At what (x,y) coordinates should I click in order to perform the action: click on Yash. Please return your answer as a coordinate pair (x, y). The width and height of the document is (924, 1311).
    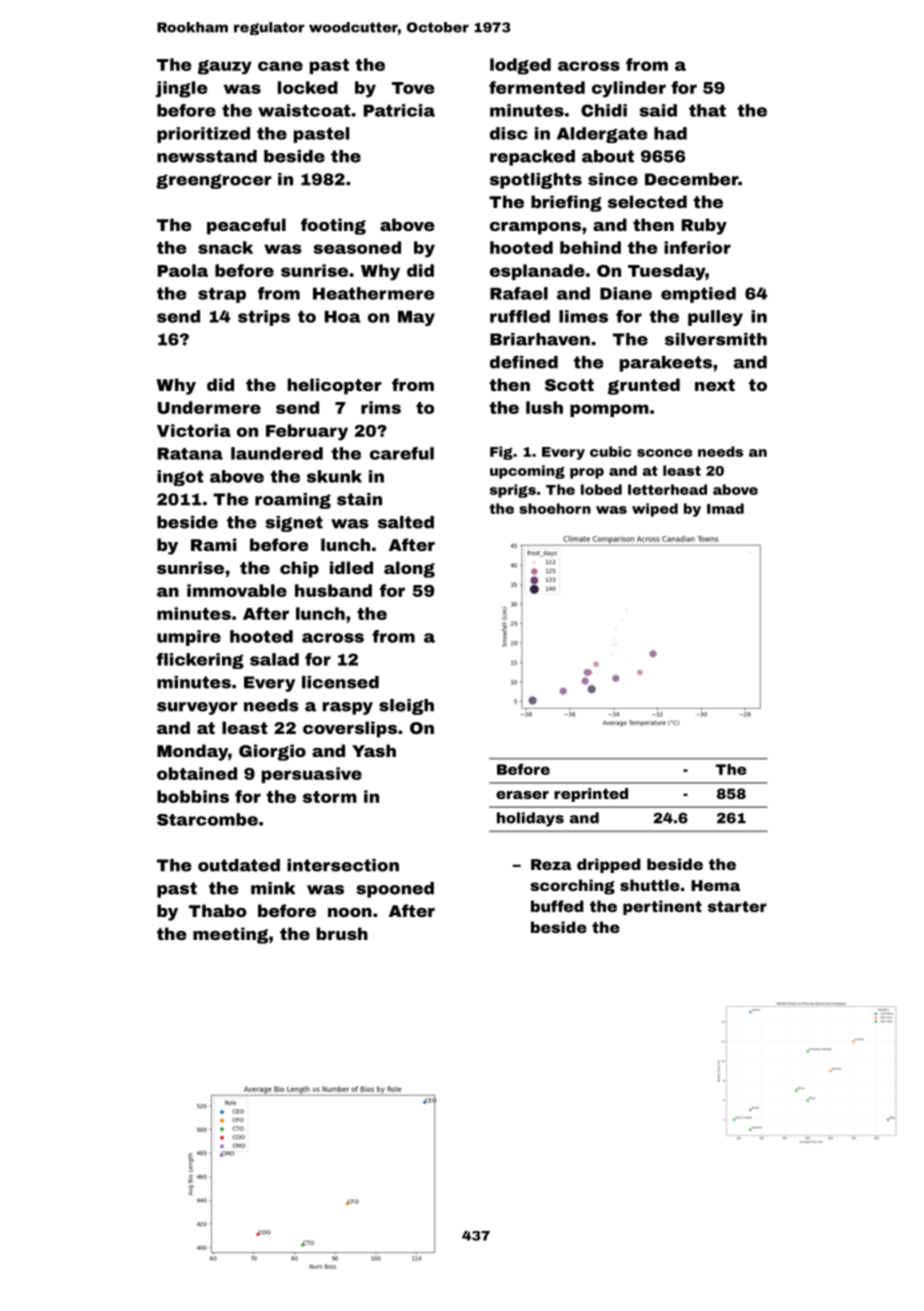
    Looking at the image, I should click on (374, 750).
